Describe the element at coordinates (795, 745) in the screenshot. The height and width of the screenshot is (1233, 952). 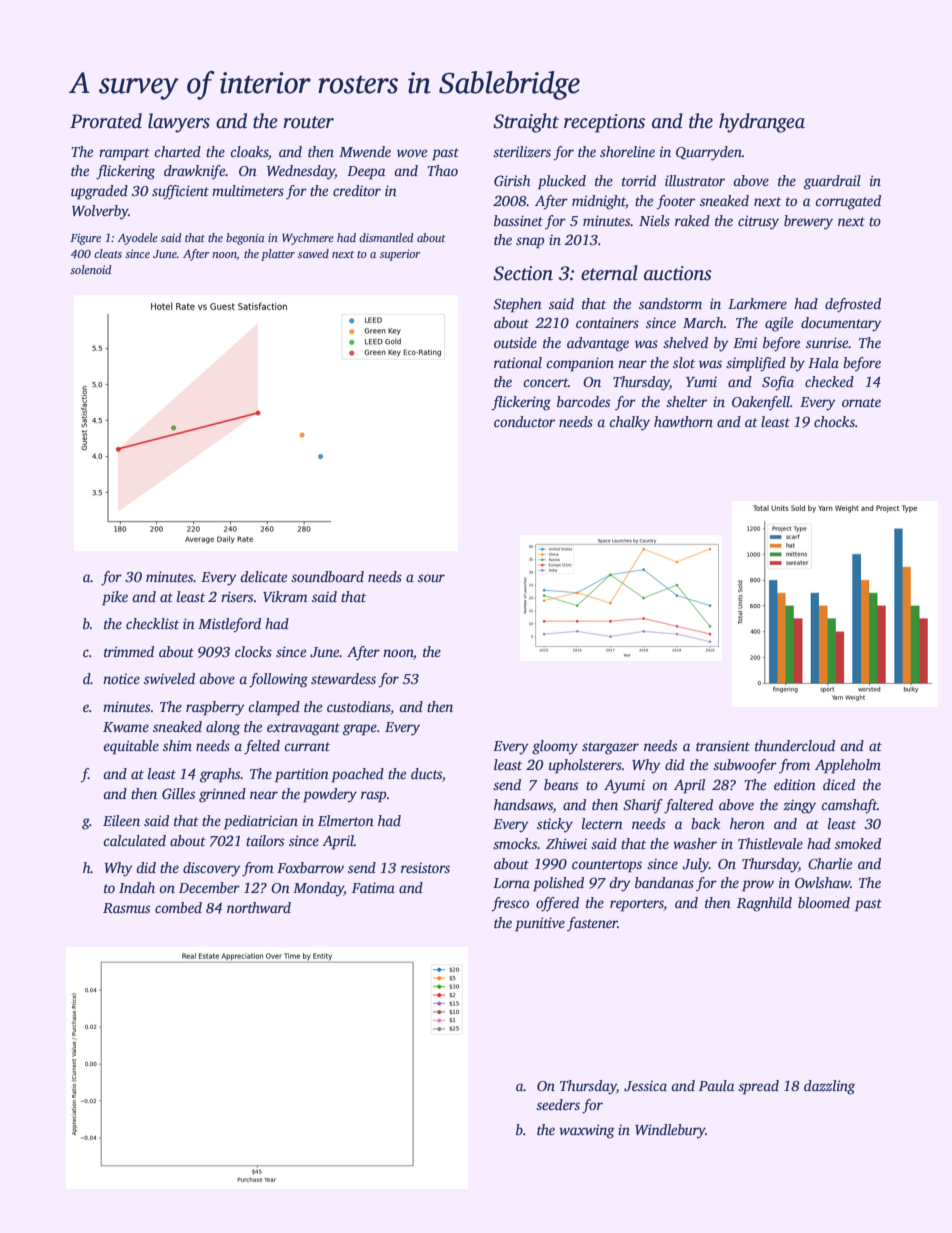
I see `thundercloud` at that location.
